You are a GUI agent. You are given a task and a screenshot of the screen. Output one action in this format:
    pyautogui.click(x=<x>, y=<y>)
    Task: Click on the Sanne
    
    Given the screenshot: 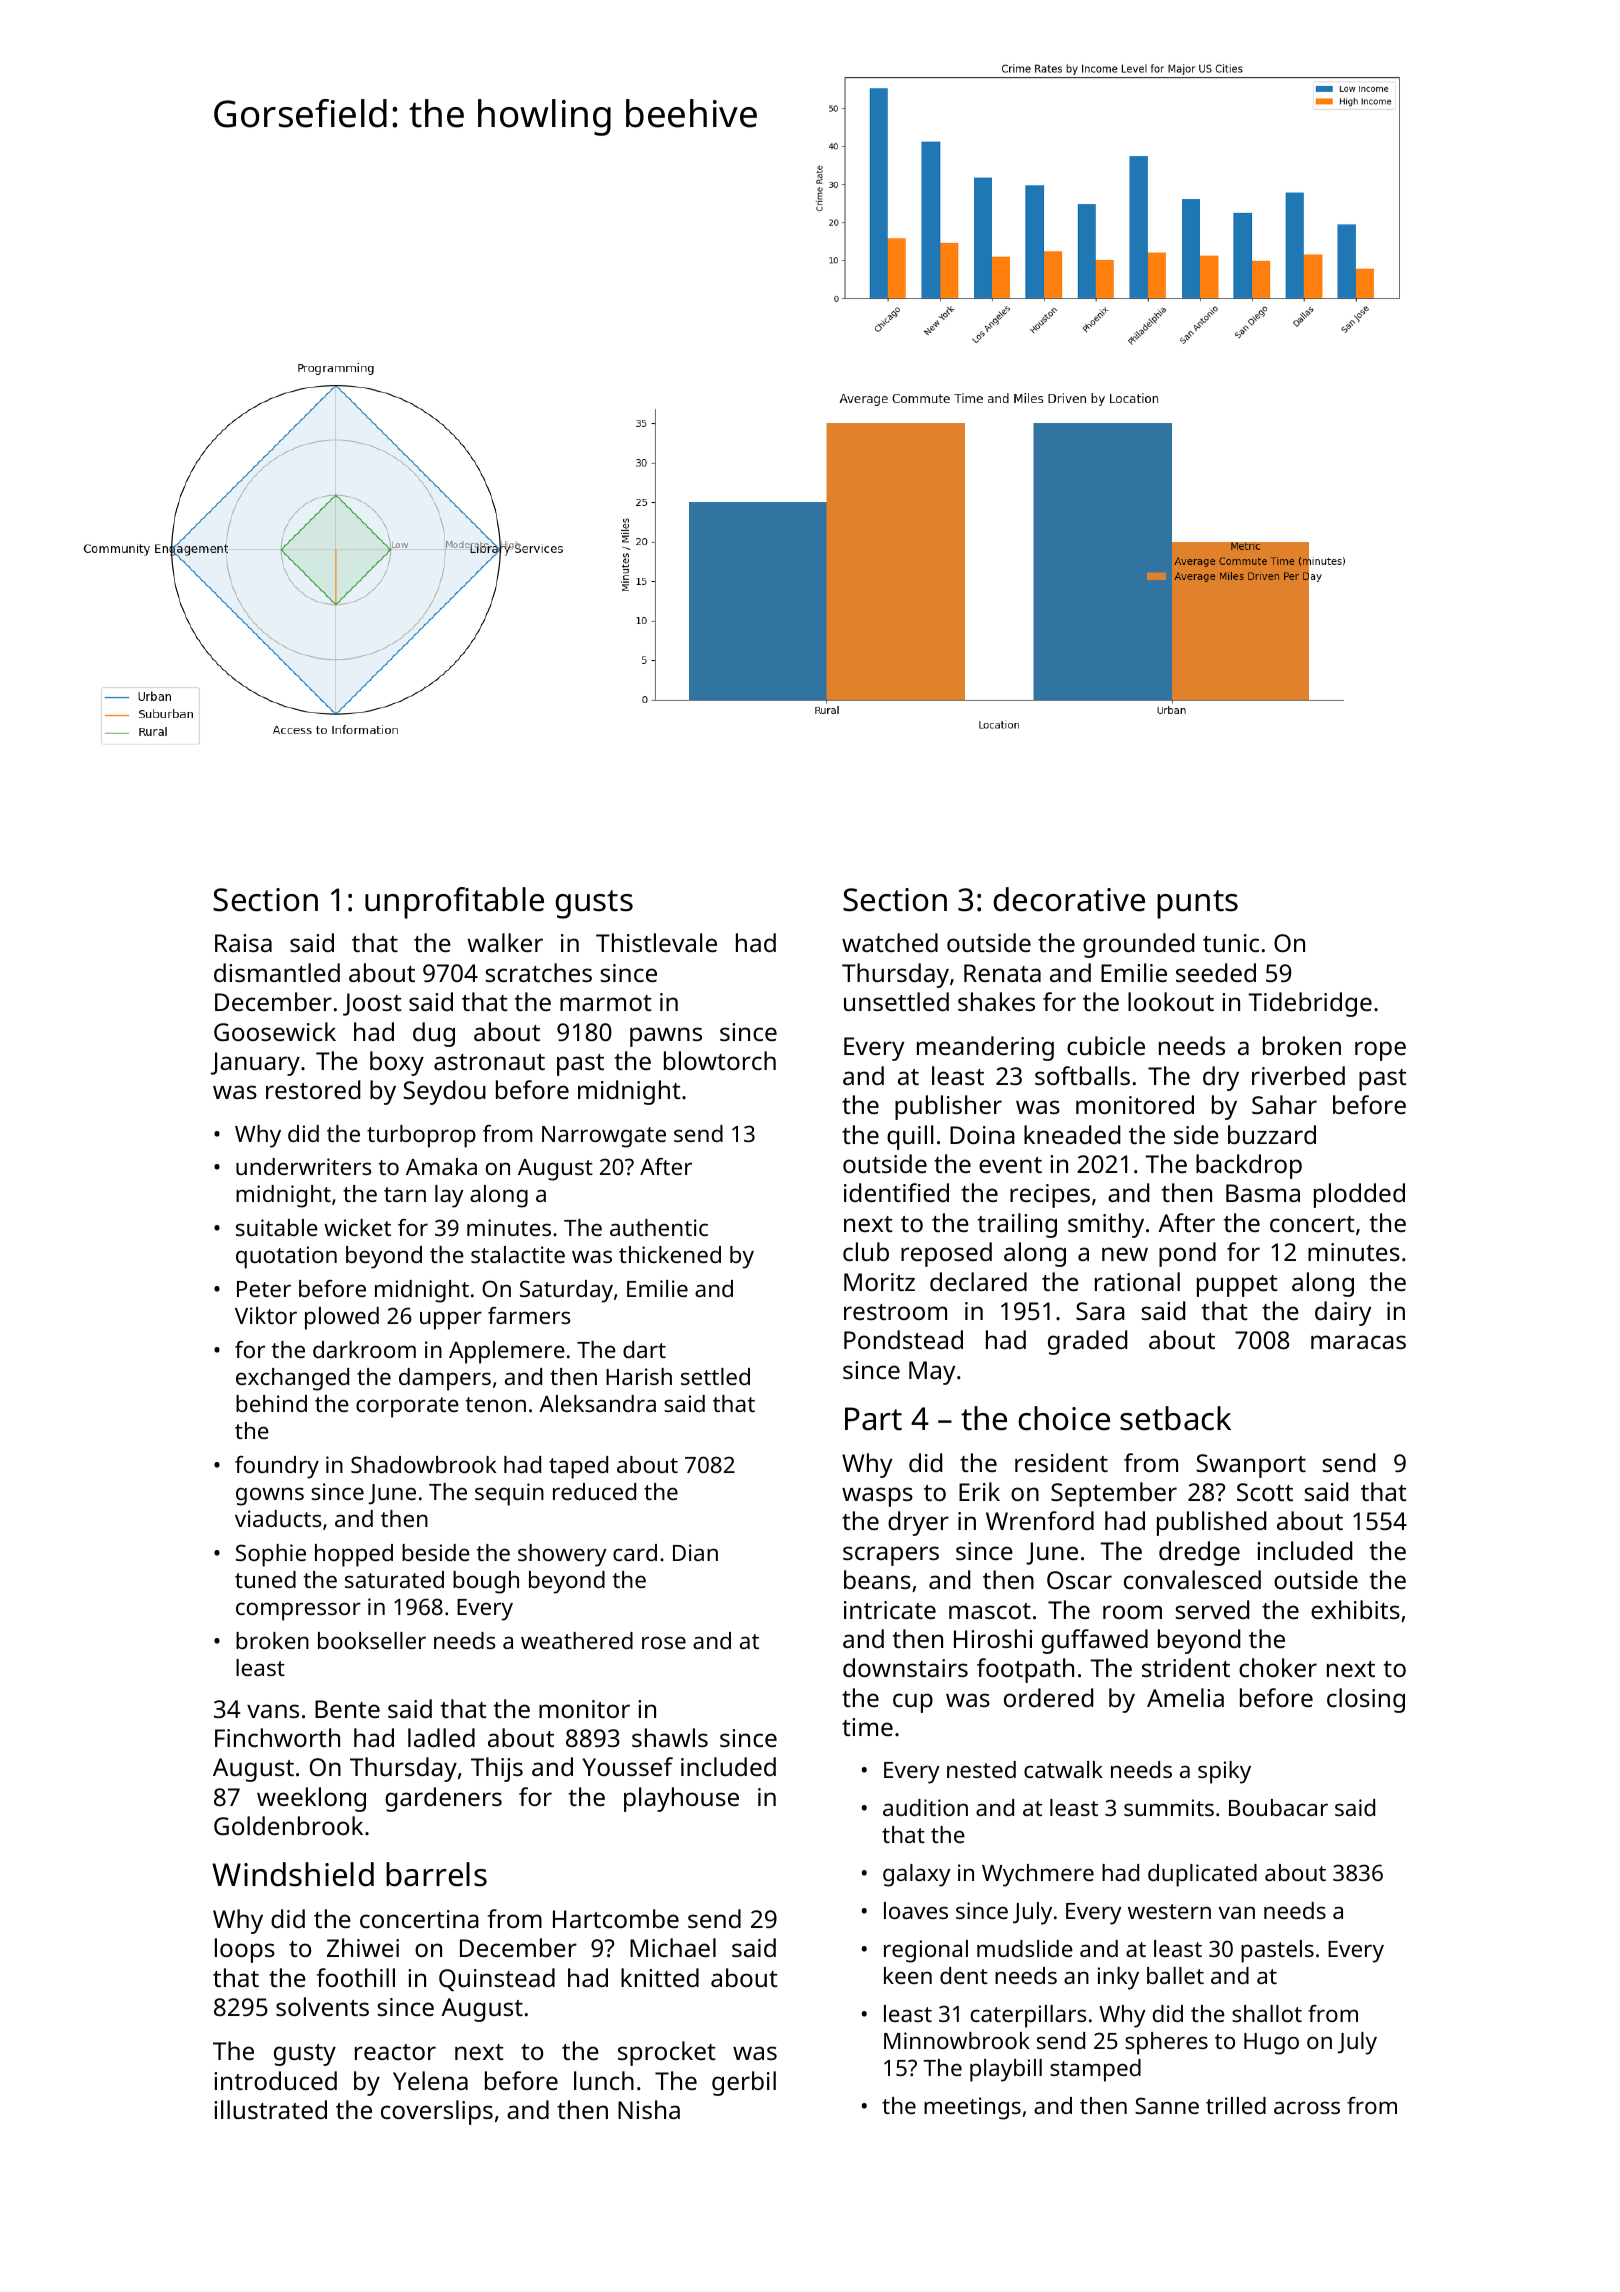 What is the action you would take?
    pyautogui.click(x=1167, y=2105)
